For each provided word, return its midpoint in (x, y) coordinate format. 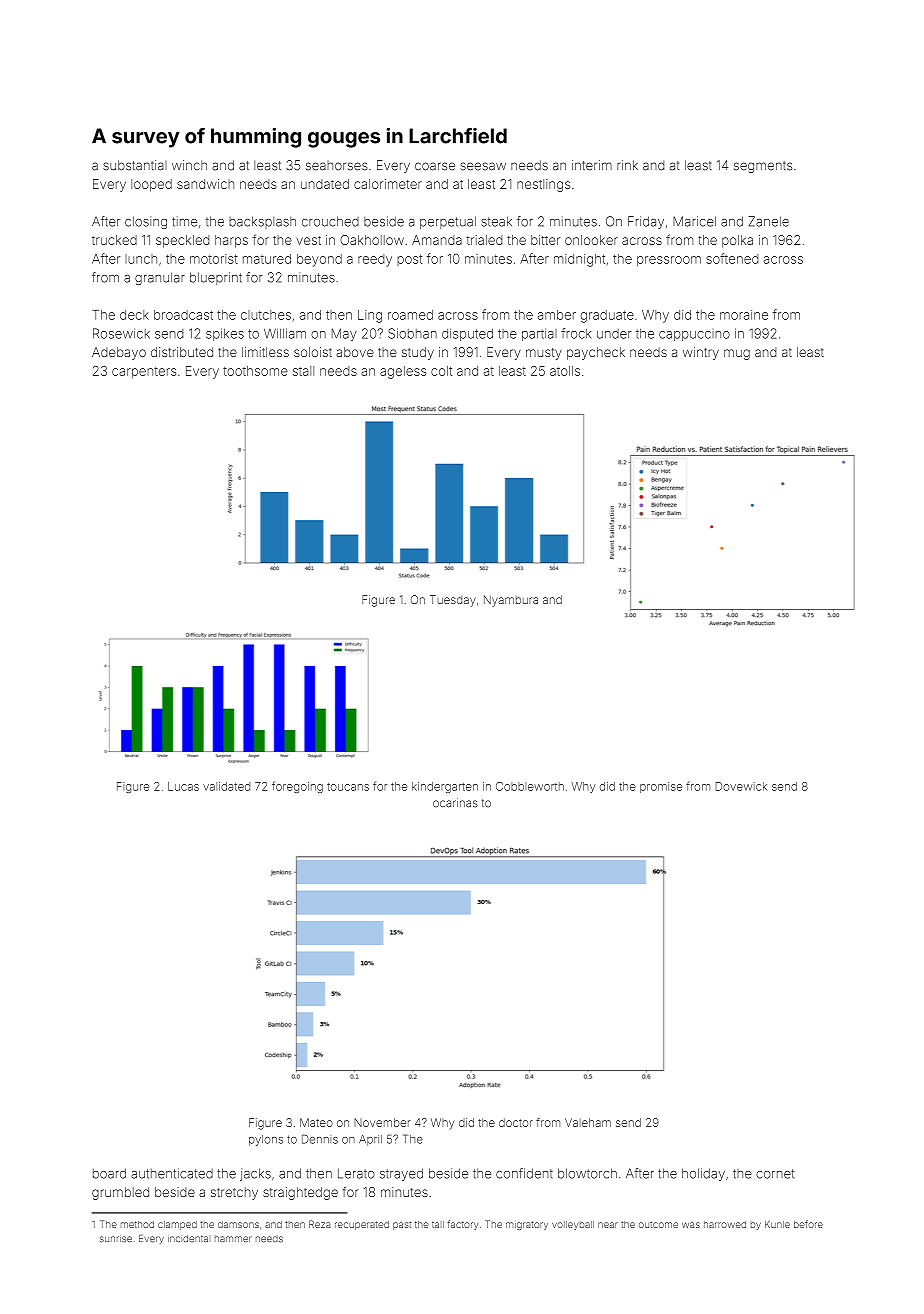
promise (661, 787)
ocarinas (455, 803)
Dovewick (741, 786)
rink (627, 165)
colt (441, 371)
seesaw (483, 166)
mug (737, 354)
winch (189, 165)
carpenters (144, 373)
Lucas (183, 786)
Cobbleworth (530, 786)
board (109, 1173)
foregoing (297, 787)
